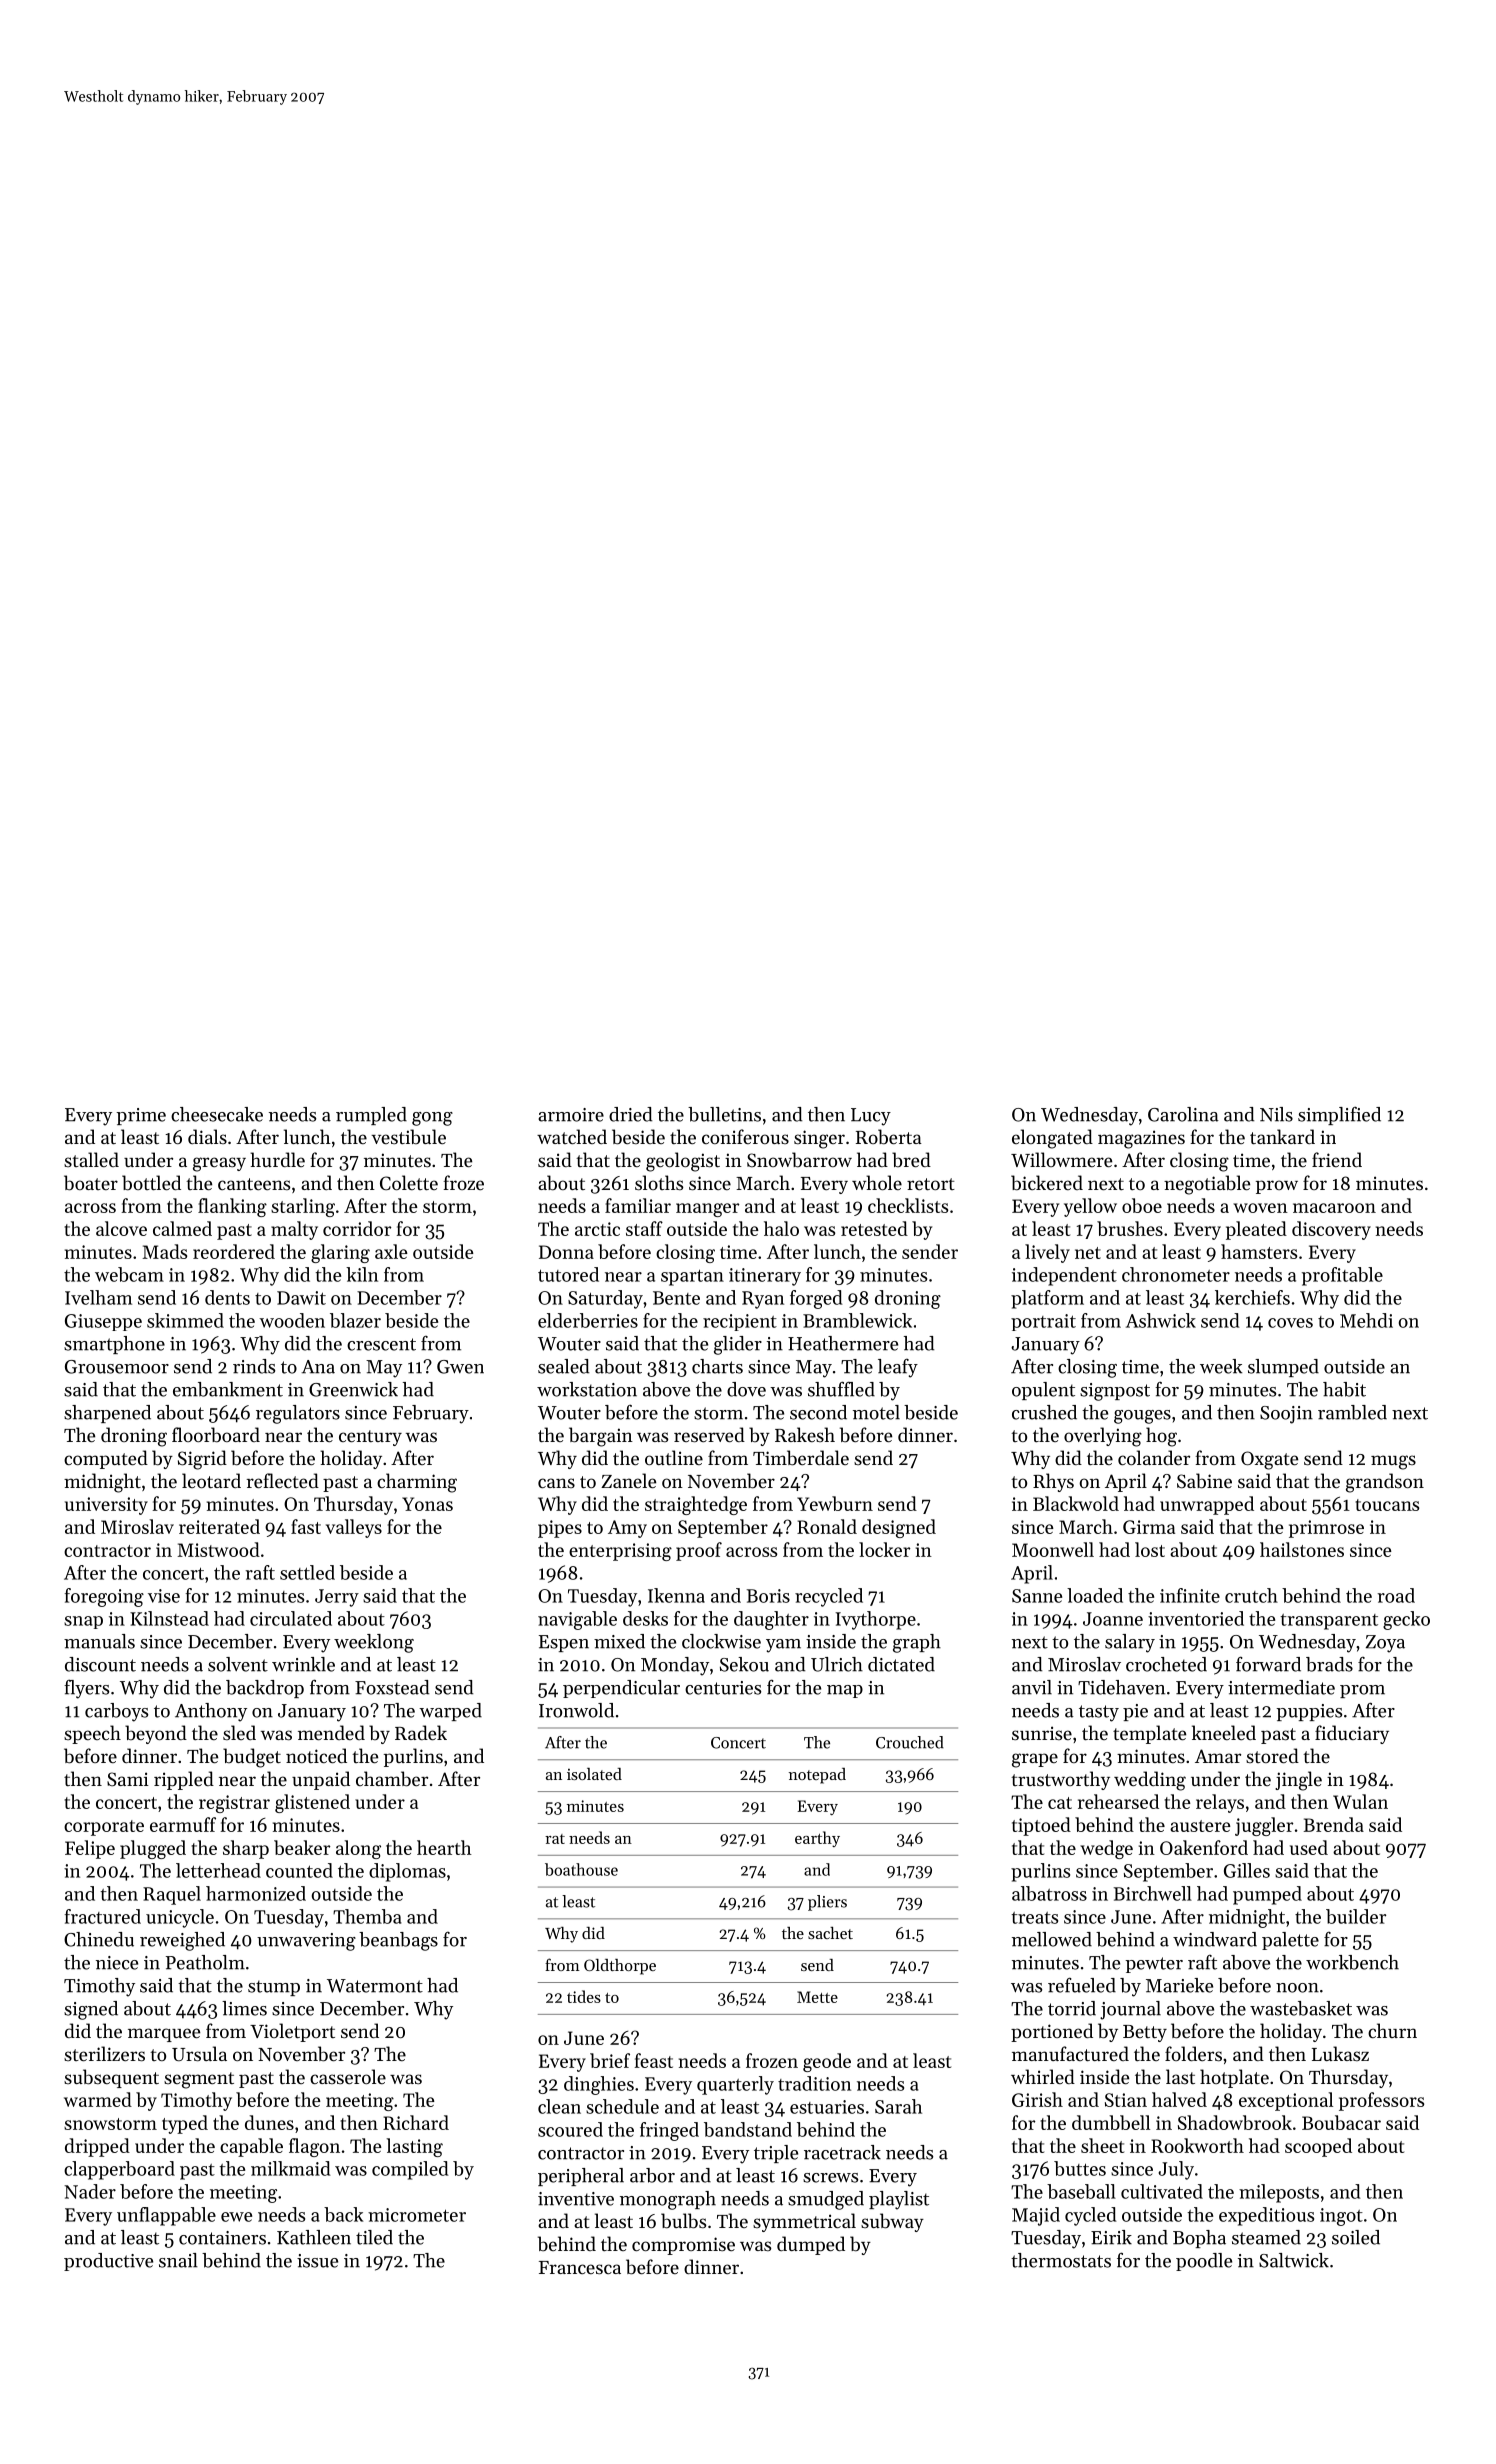 Image resolution: width=1496 pixels, height=2464 pixels. I want to click on pliers, so click(827, 1903).
